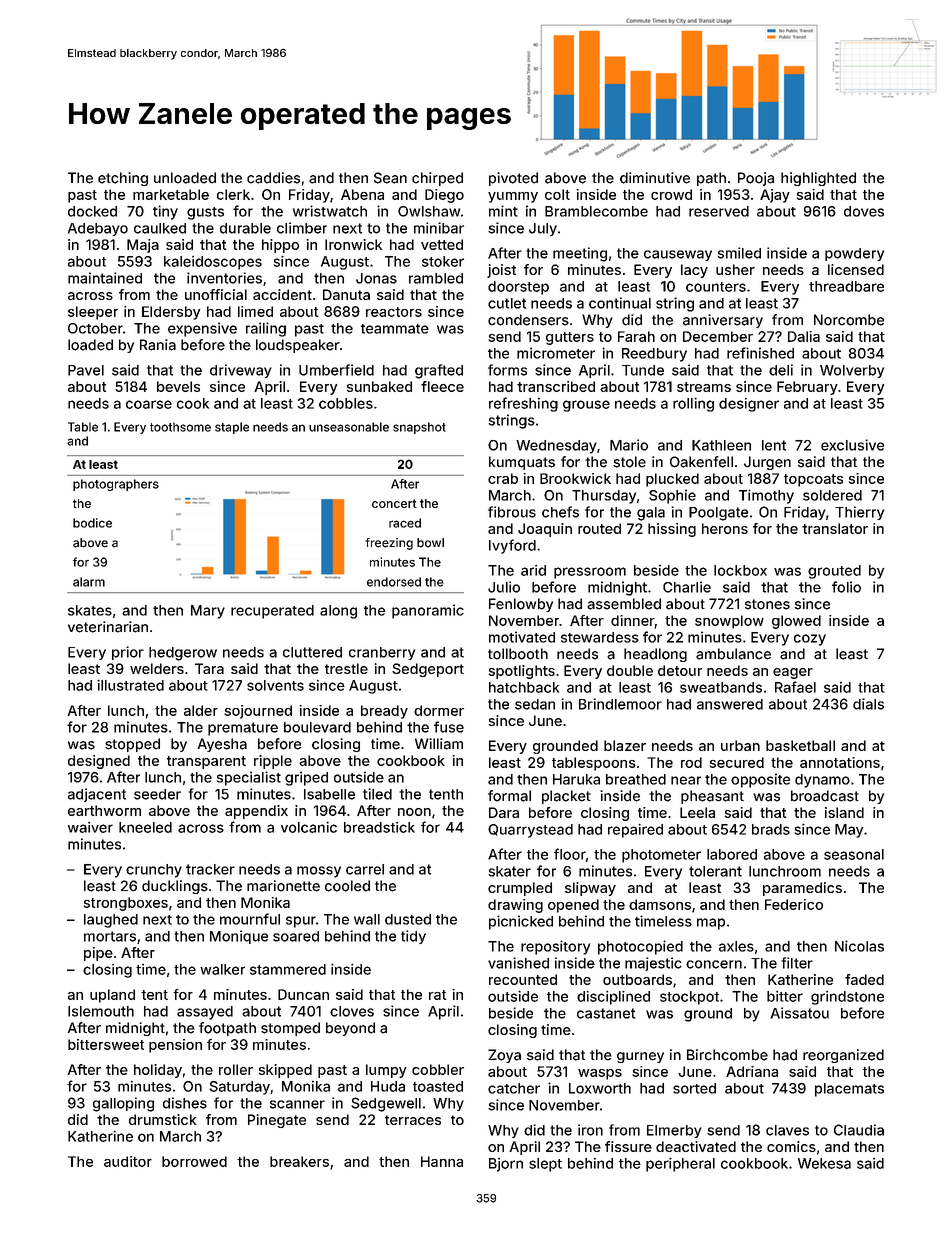 The height and width of the page is (1233, 952). Describe the element at coordinates (660, 904) in the page. I see `damsons` at that location.
